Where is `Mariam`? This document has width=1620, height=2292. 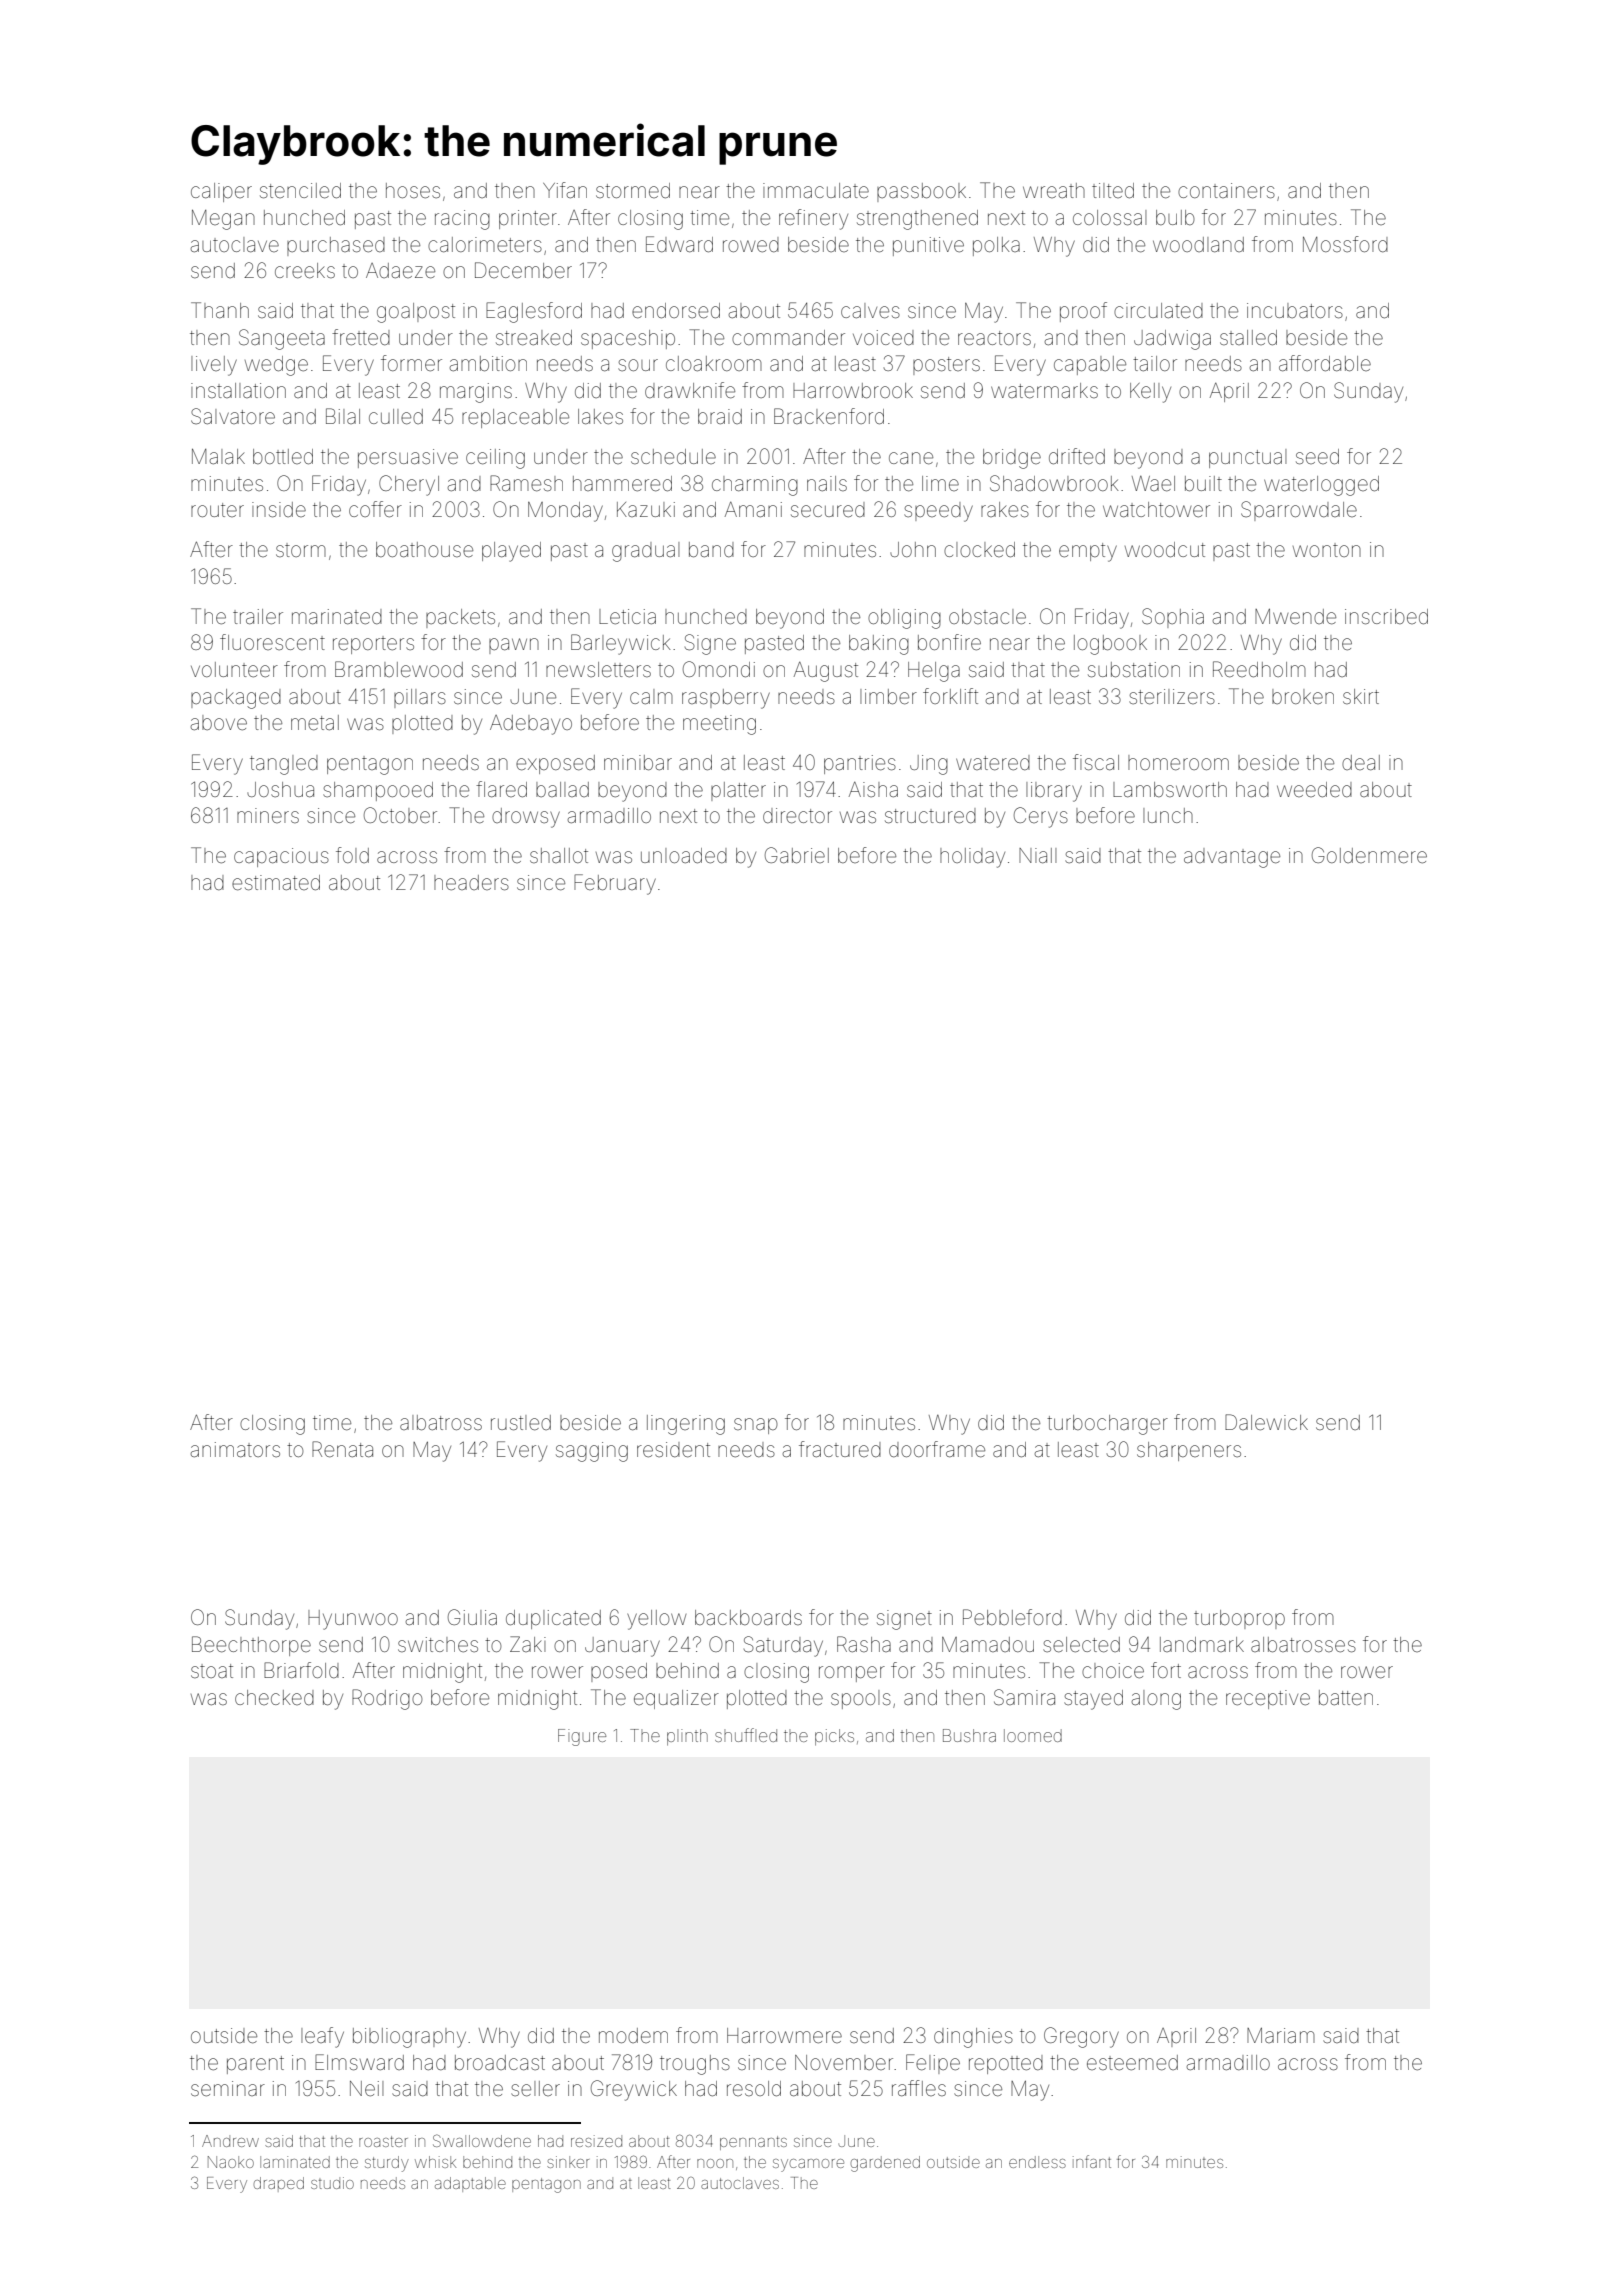 Mariam is located at coordinates (1281, 2035).
